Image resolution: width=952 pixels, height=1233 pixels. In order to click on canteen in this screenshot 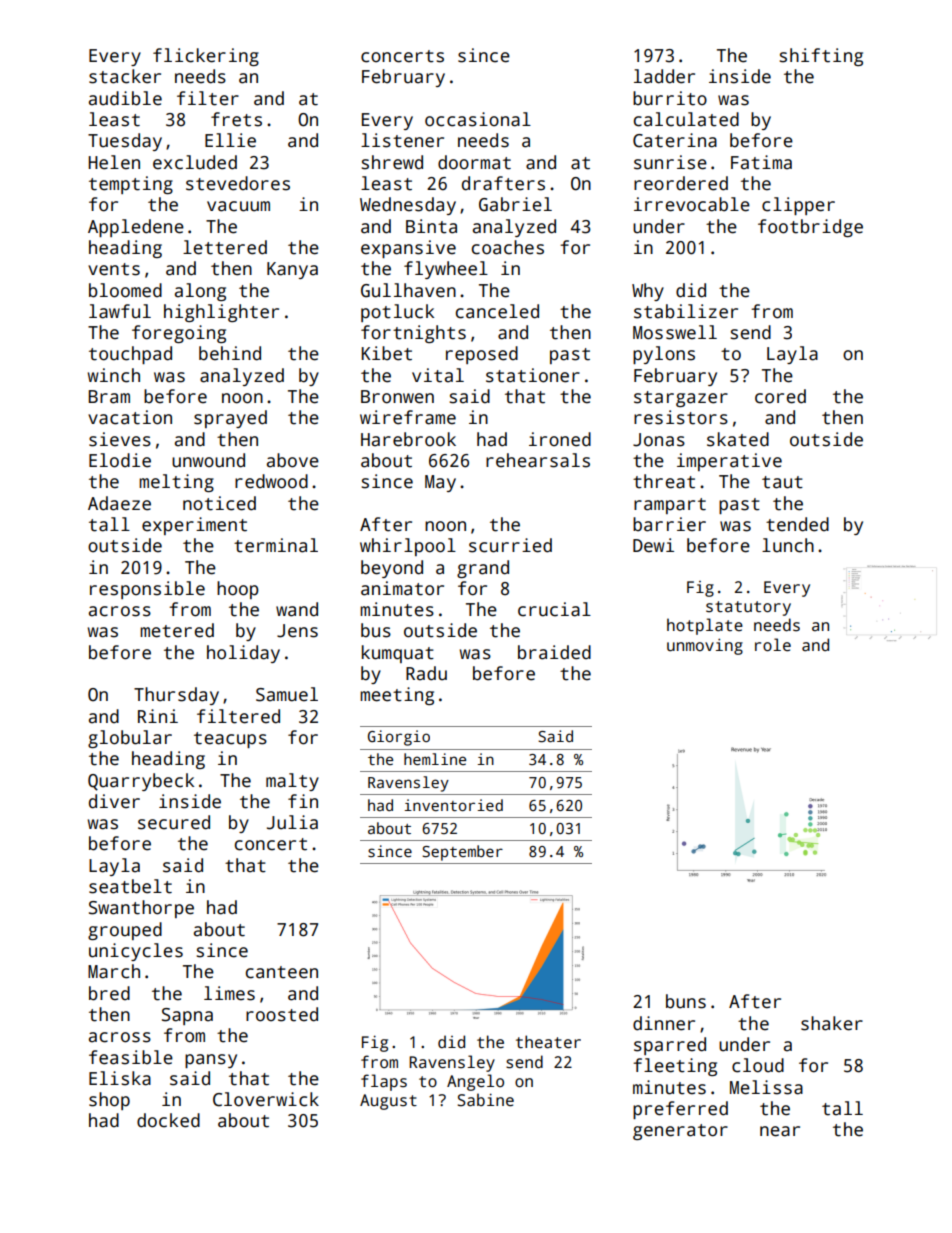, I will do `click(282, 972)`.
